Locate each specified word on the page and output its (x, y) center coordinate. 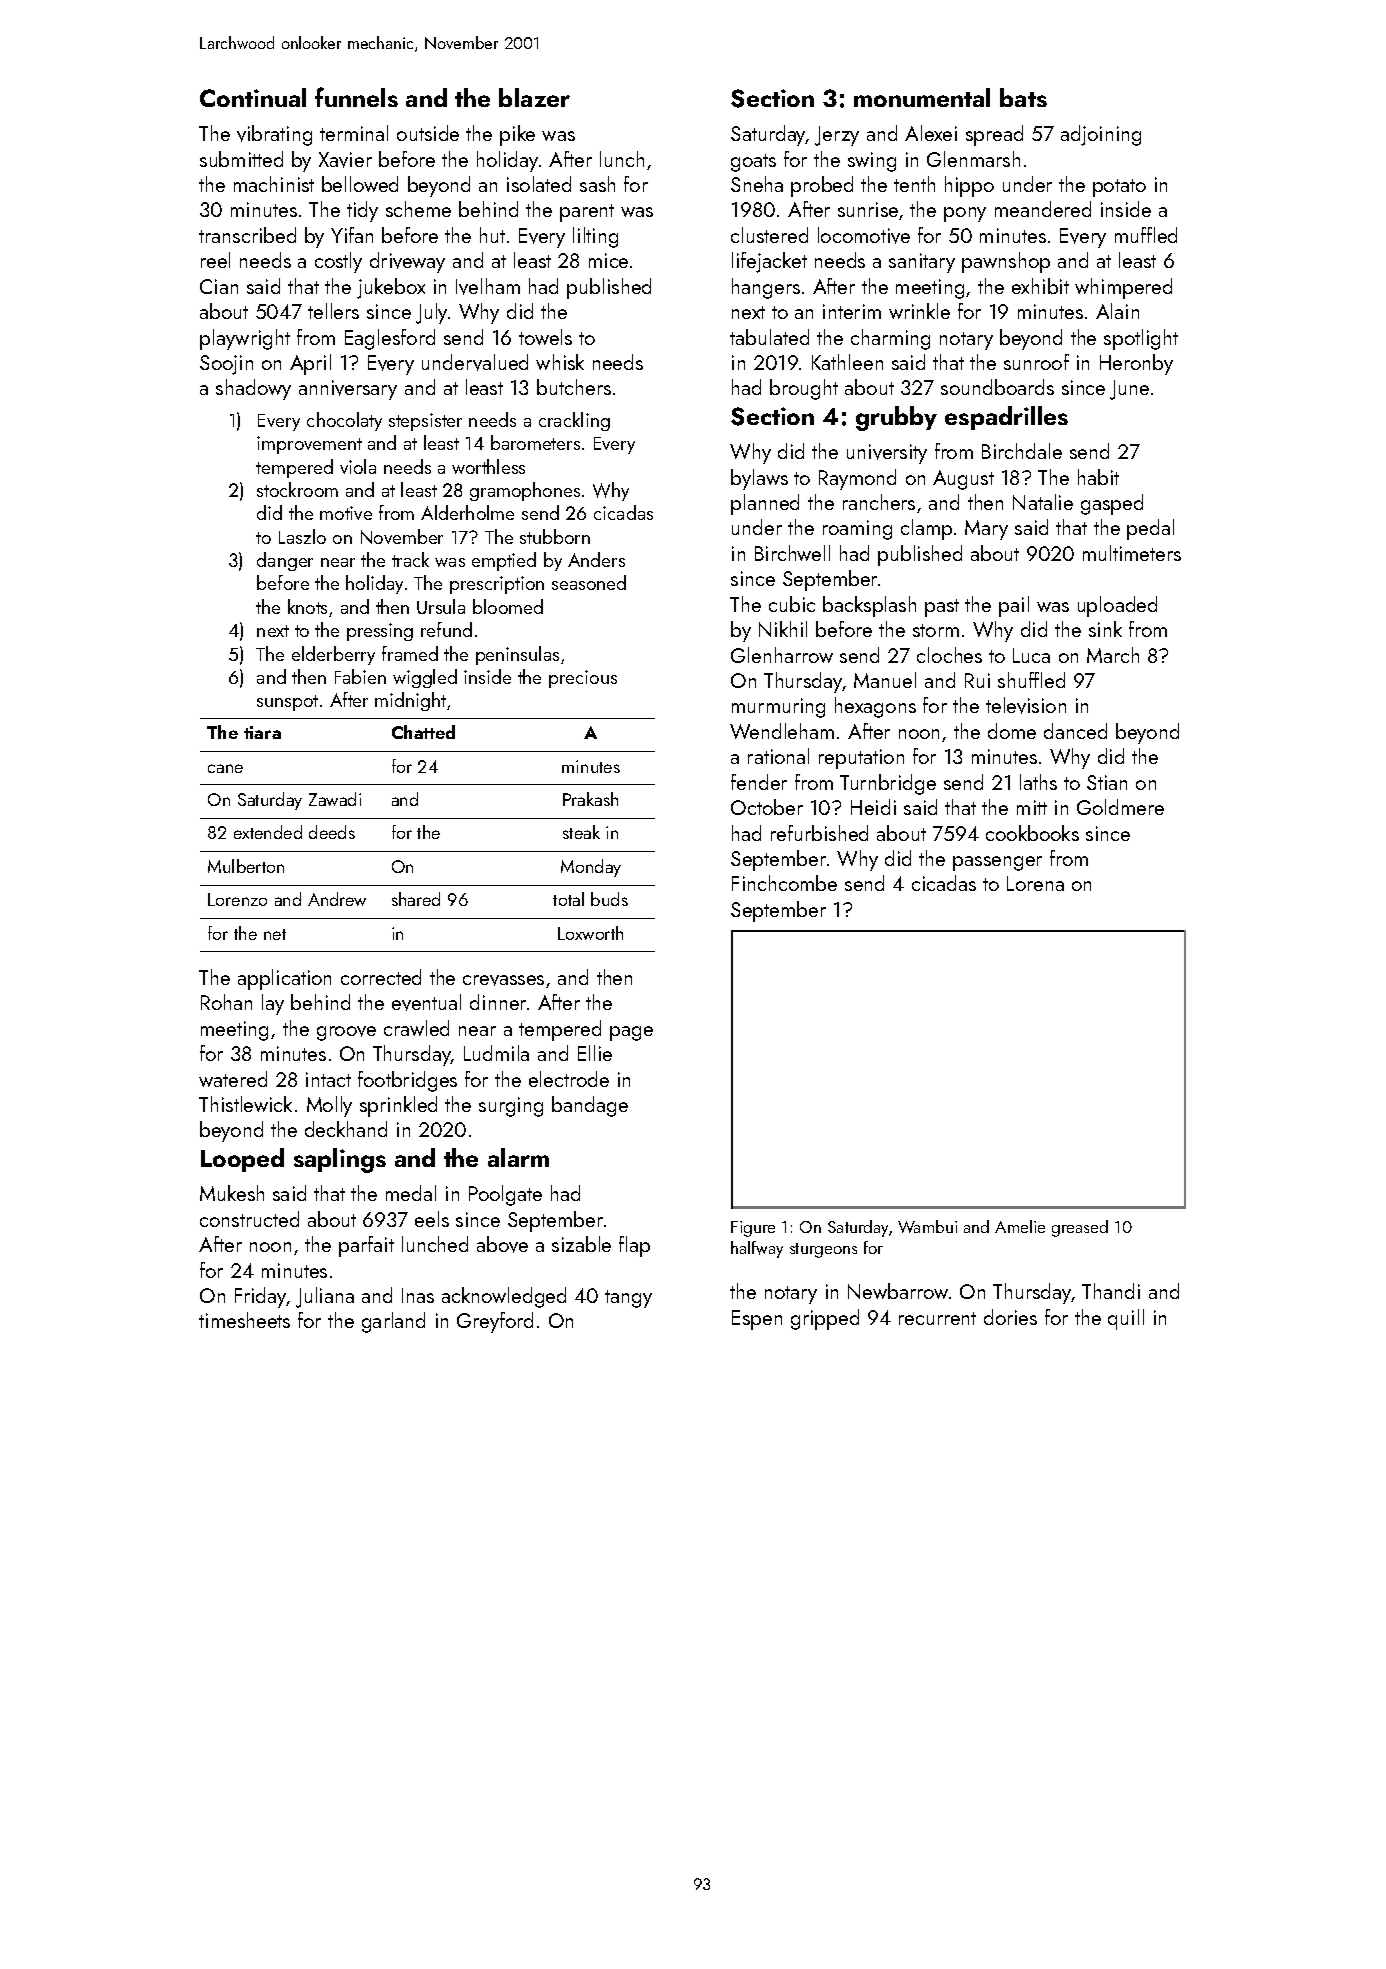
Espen (757, 1320)
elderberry (333, 655)
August (963, 480)
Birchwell (792, 553)
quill (1126, 1319)
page (631, 1033)
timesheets (244, 1320)
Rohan (226, 1002)
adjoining (1101, 135)
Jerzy (837, 136)
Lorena (1035, 883)
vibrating (274, 135)
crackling (574, 421)
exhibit (1040, 286)
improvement (309, 445)
